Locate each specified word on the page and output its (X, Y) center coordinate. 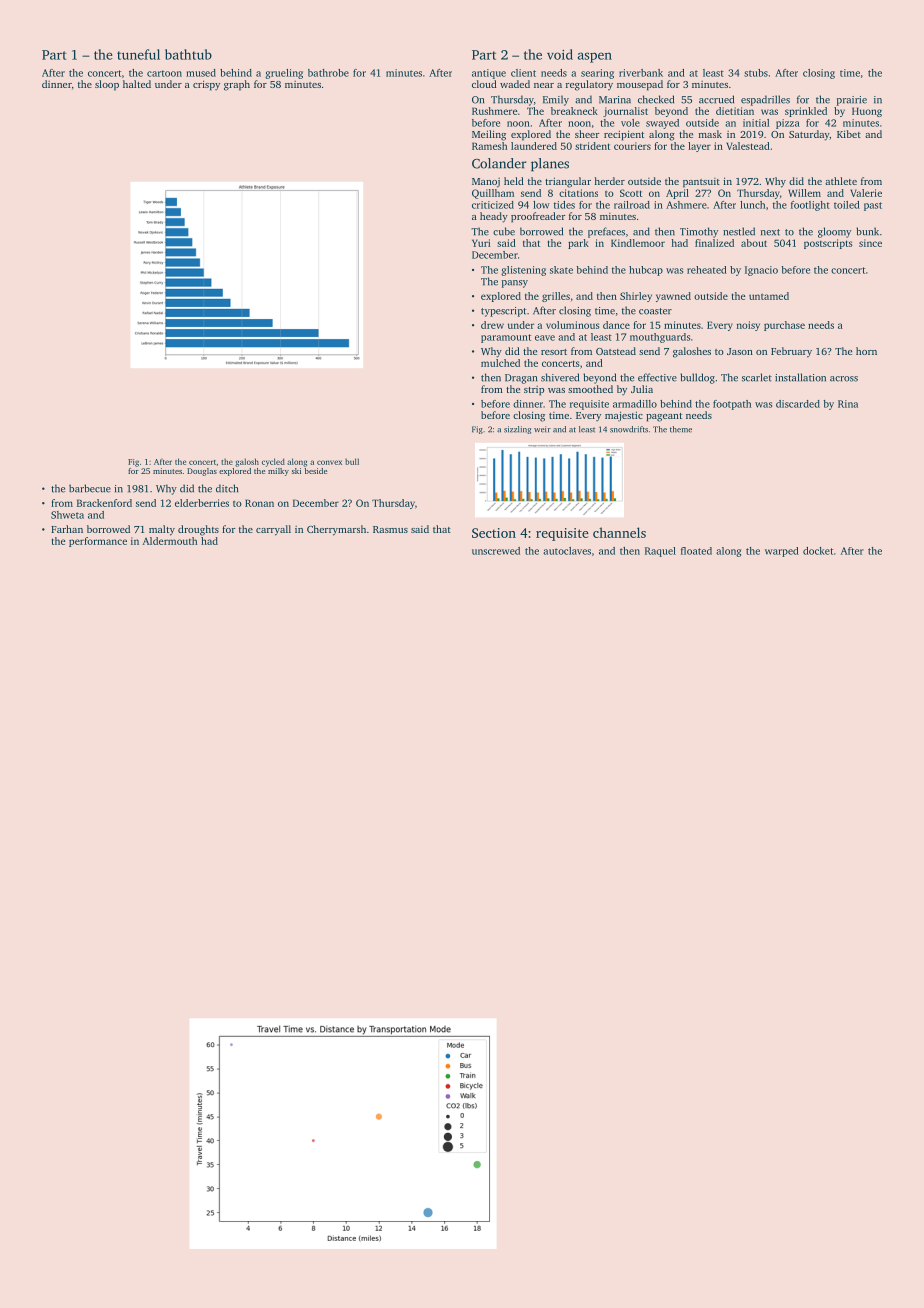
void (560, 54)
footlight (810, 206)
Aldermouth (170, 541)
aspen (595, 57)
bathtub (188, 54)
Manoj (486, 183)
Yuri (481, 243)
